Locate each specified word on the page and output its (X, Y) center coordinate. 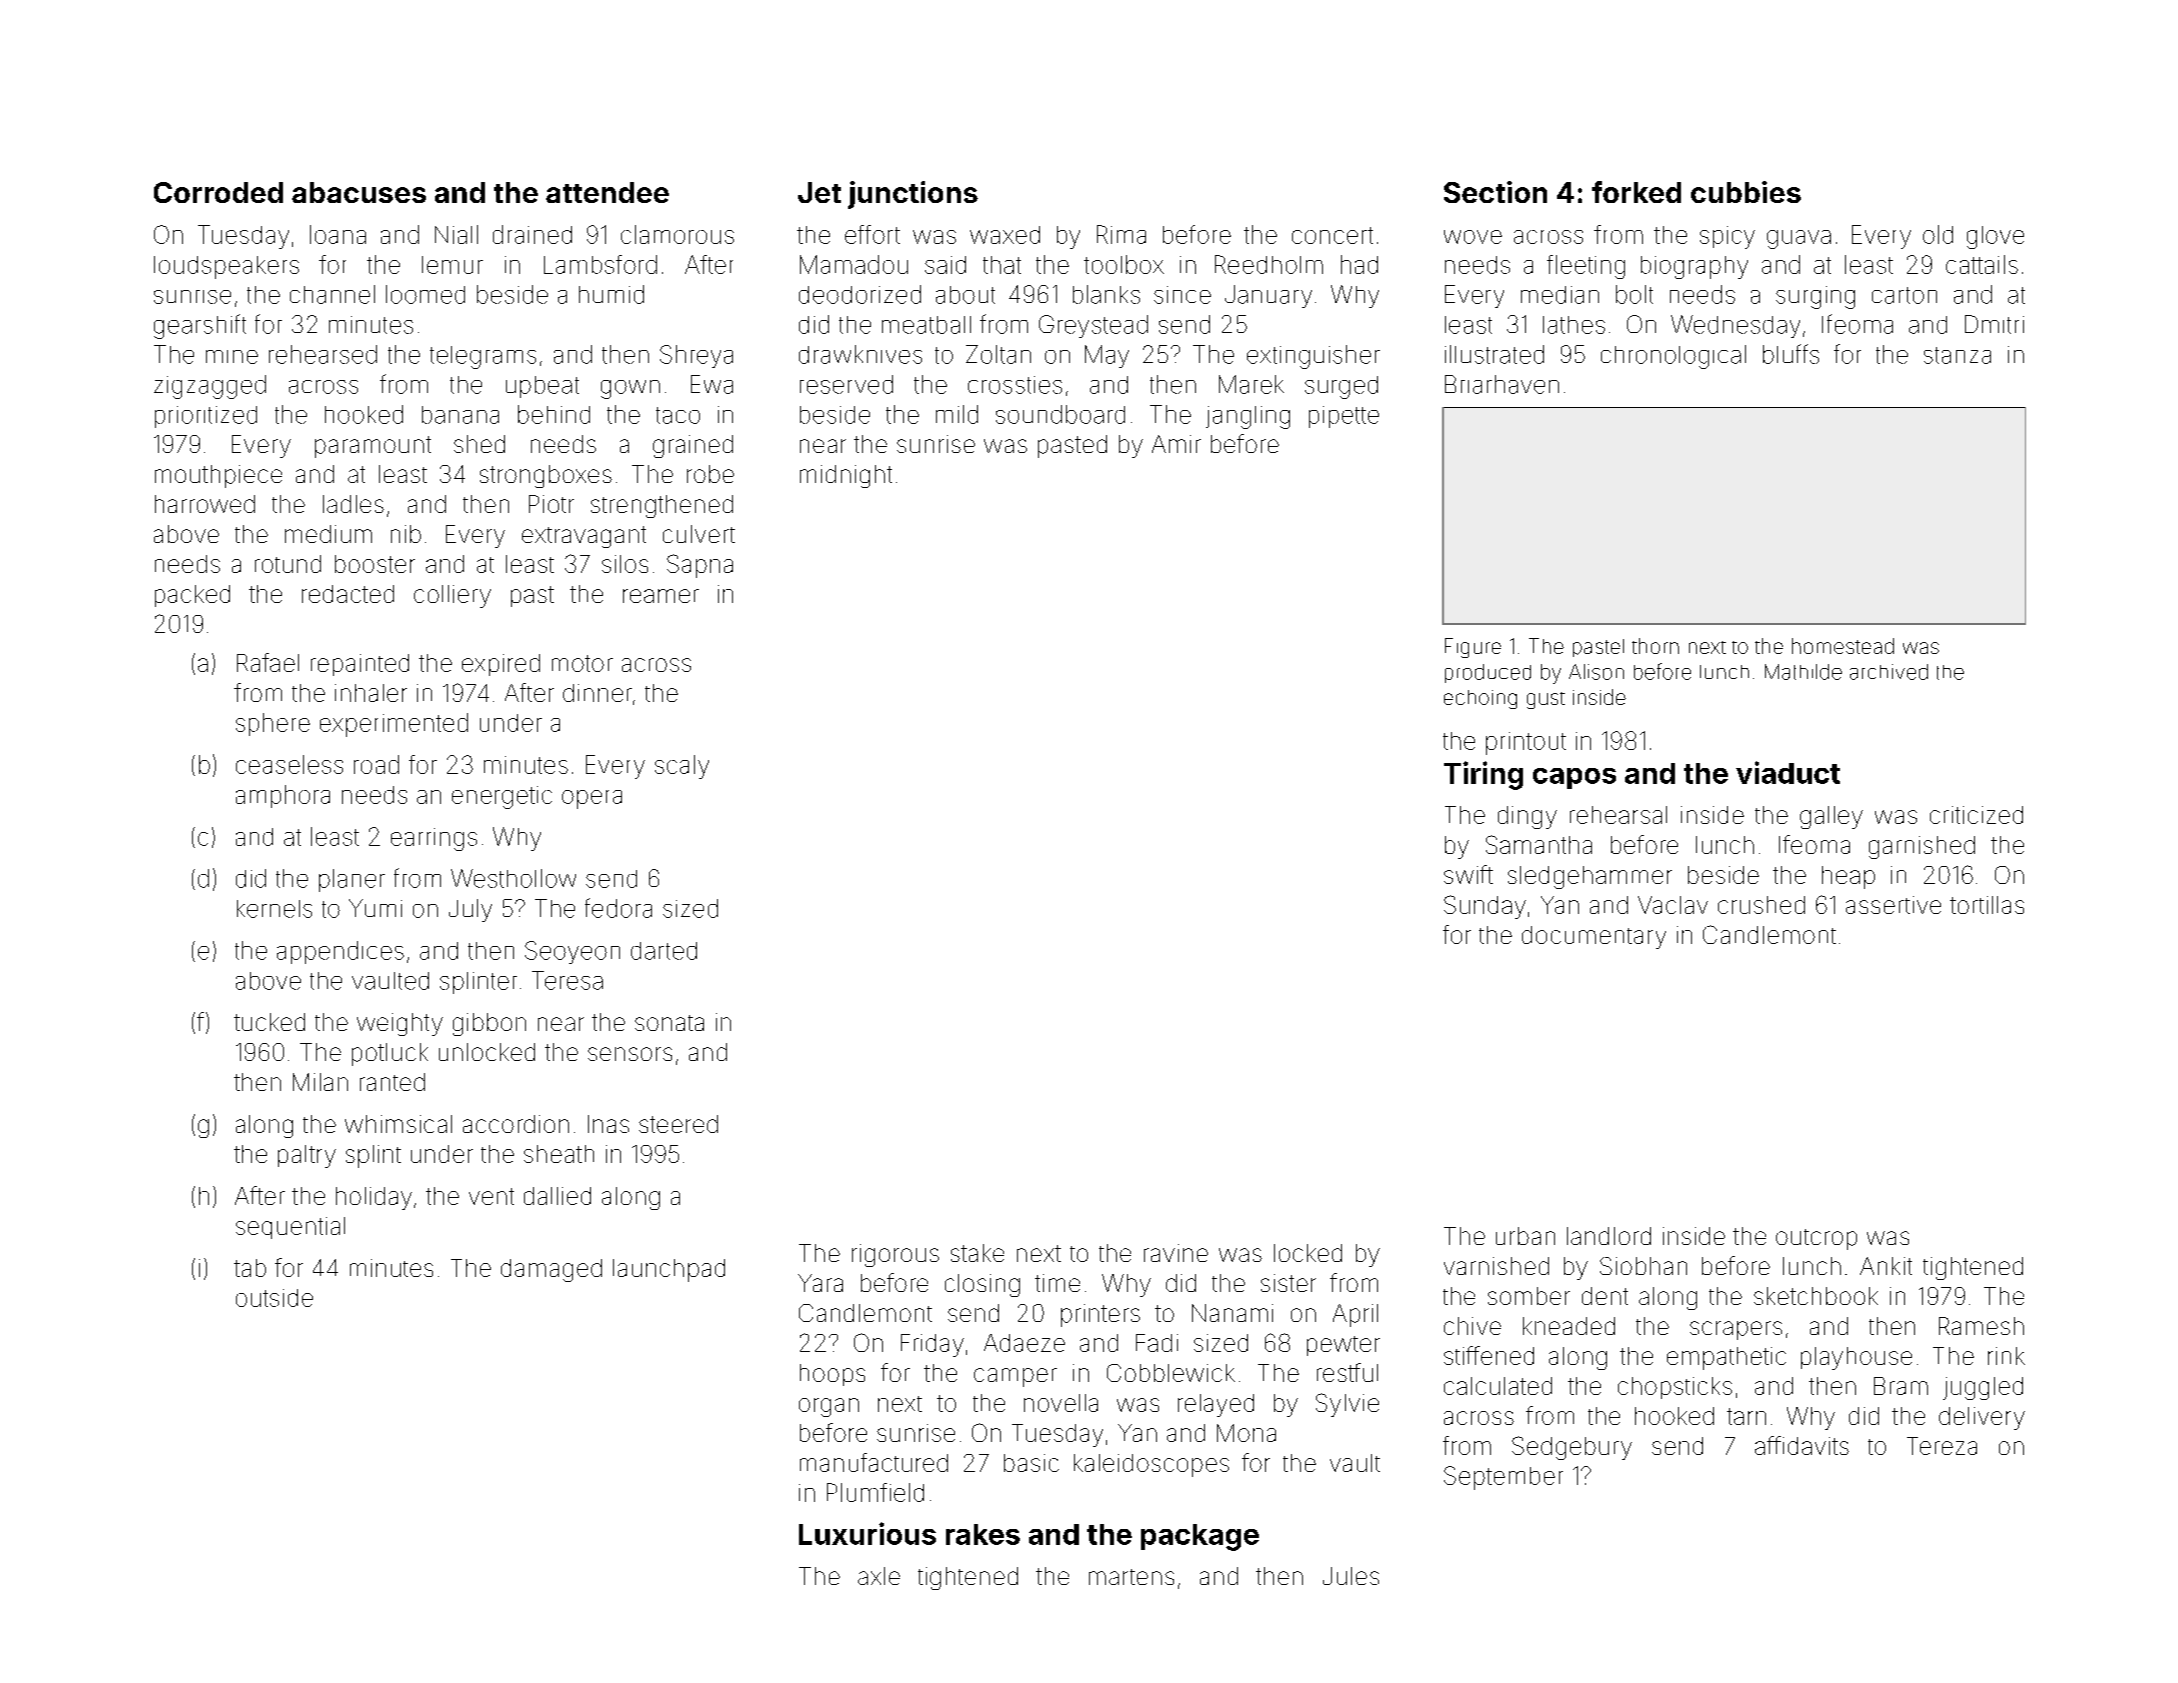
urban (1525, 1236)
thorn (1655, 646)
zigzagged (210, 387)
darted (664, 951)
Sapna (700, 566)
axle (879, 1576)
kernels (274, 909)
